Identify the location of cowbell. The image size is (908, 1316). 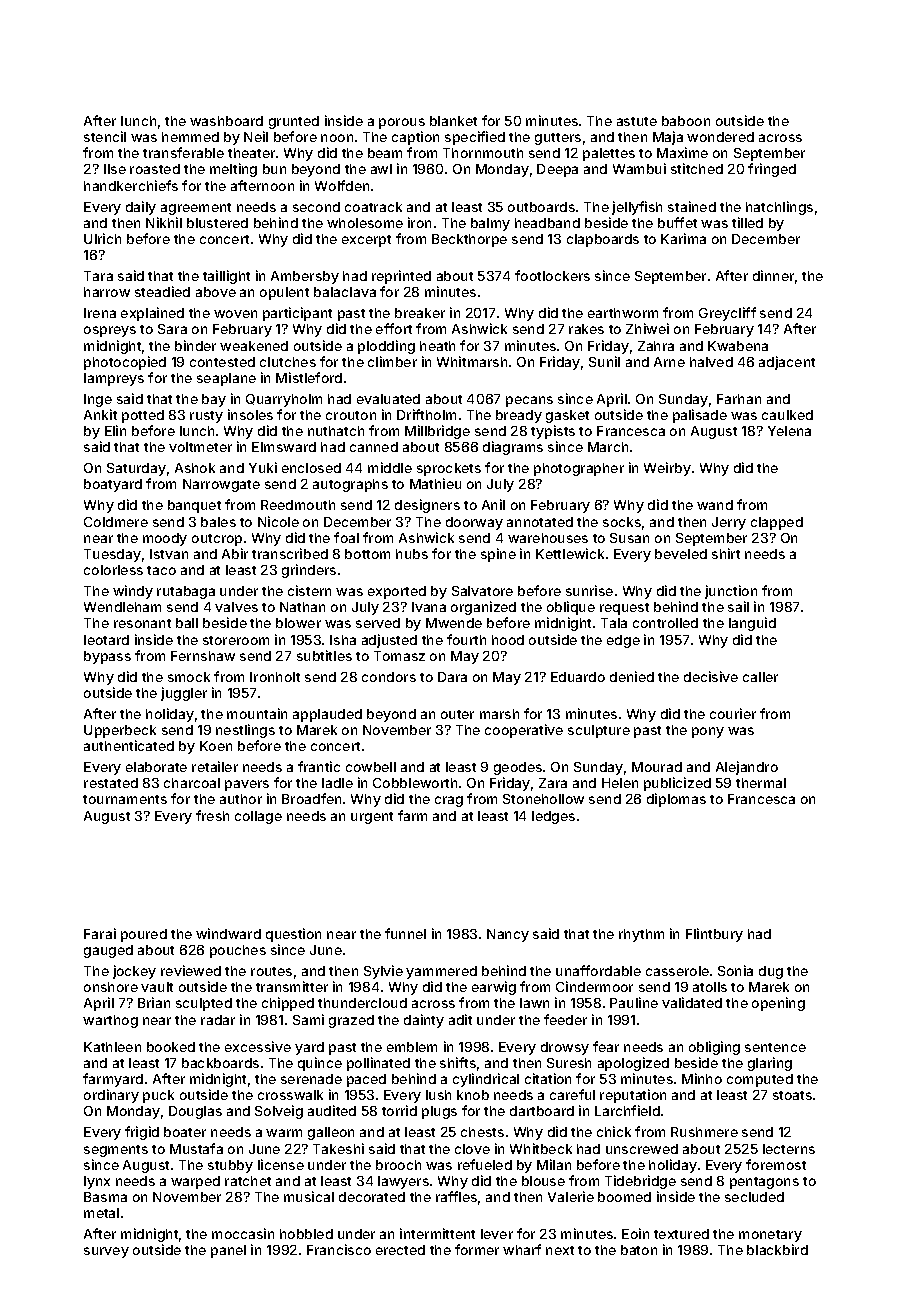
(371, 767).
